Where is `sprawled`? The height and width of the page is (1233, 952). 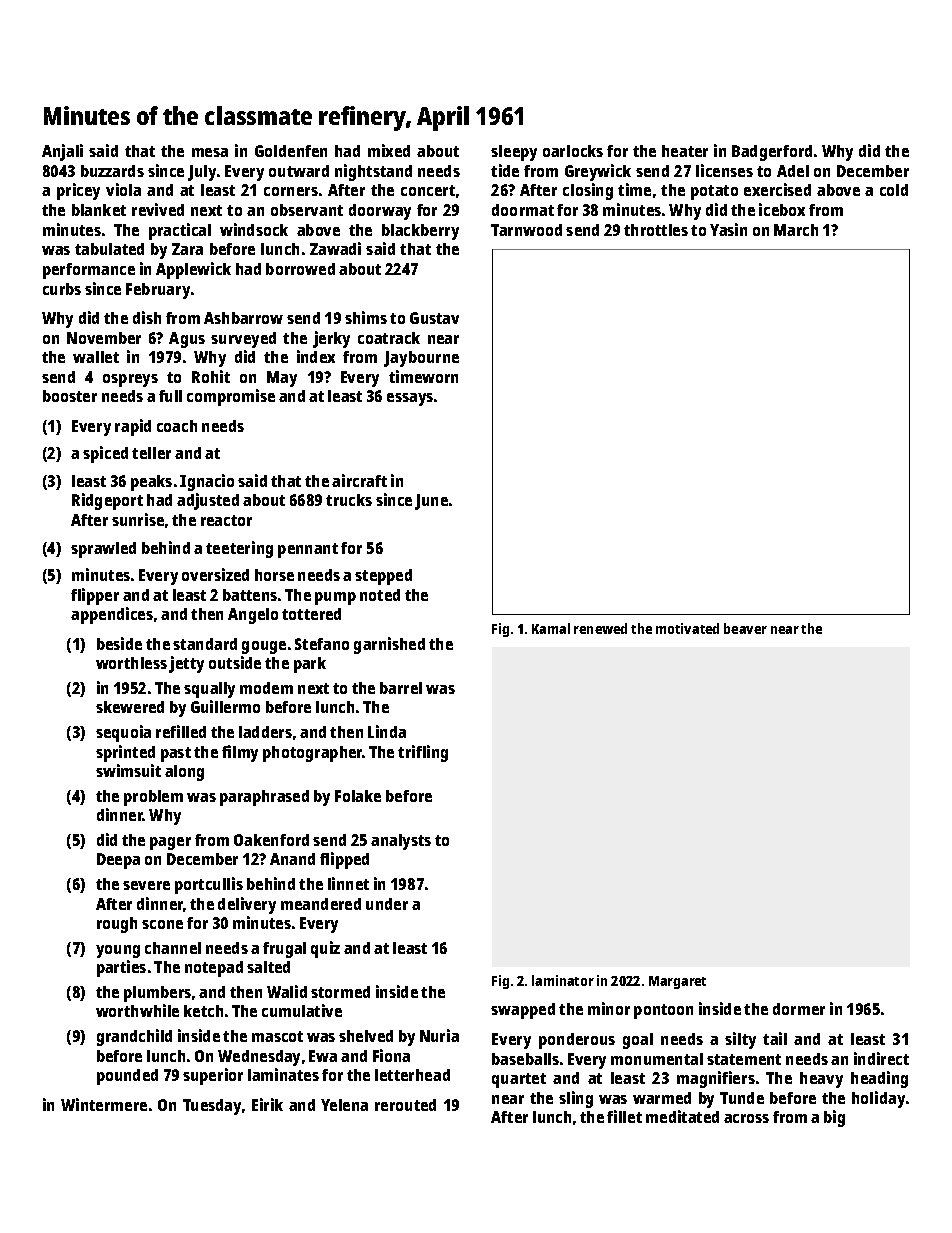
sprawled is located at coordinates (103, 550).
